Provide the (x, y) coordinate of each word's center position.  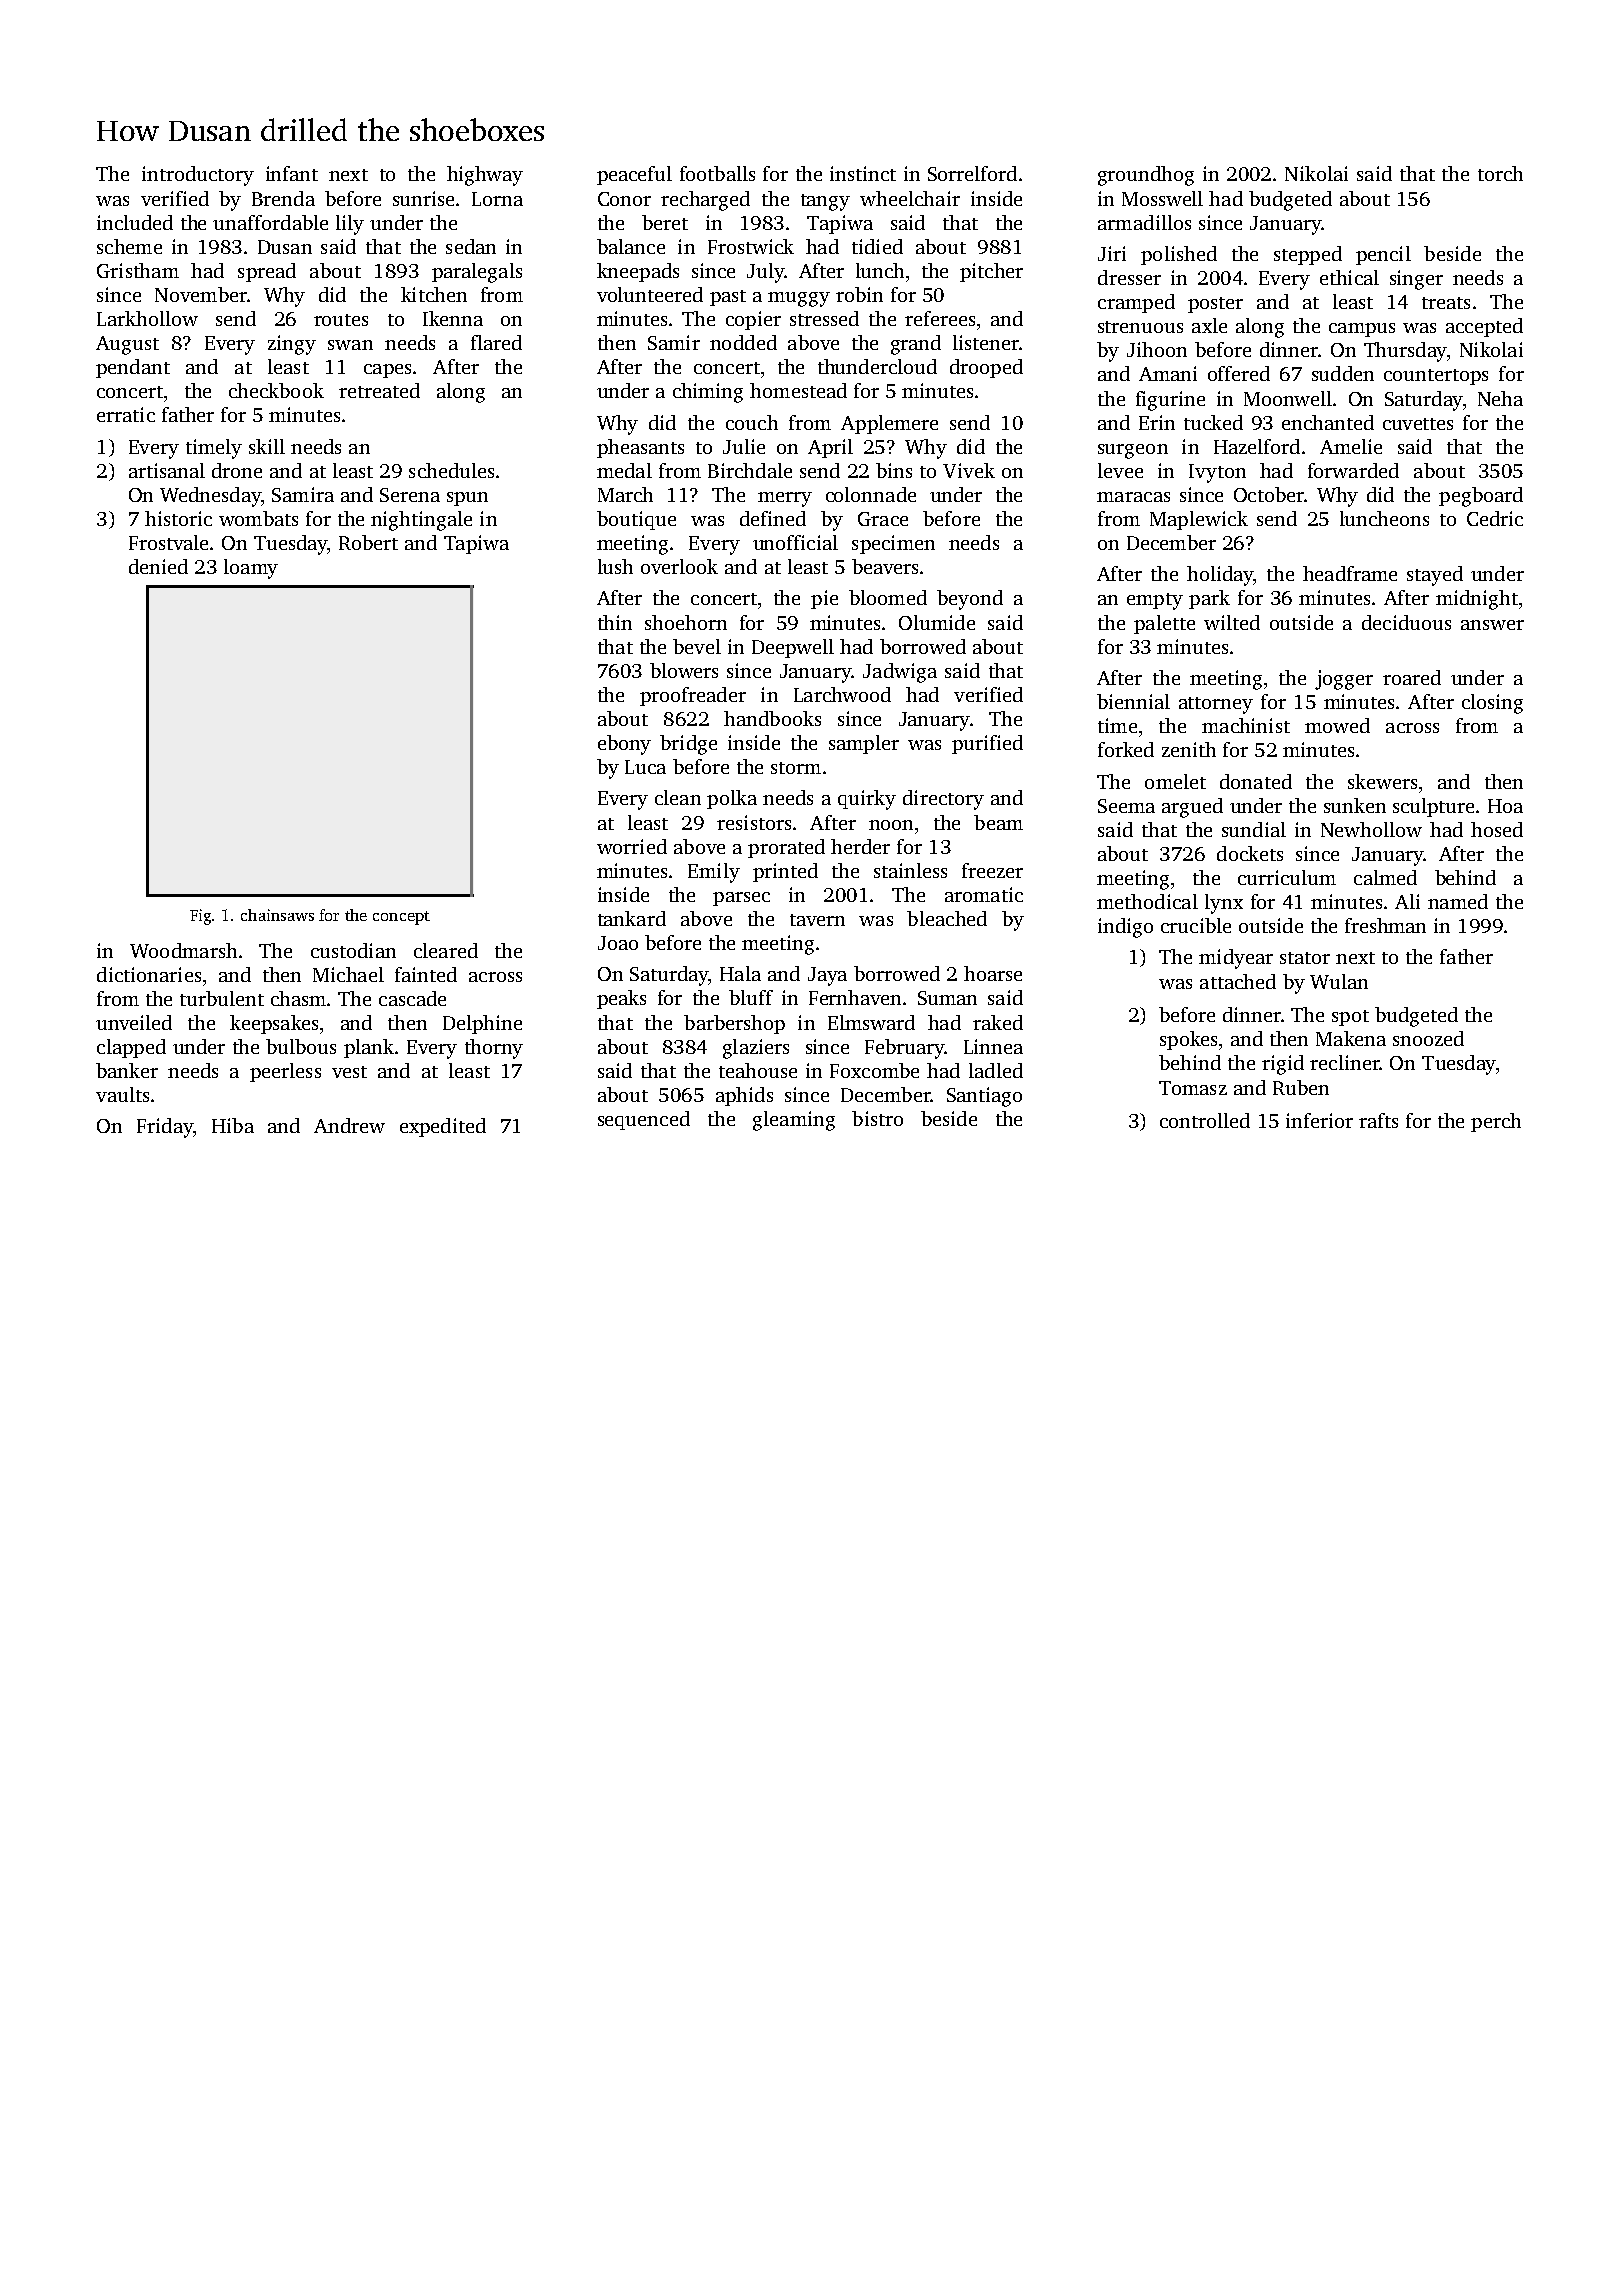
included (135, 222)
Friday (165, 1128)
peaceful (634, 175)
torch (1500, 173)
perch (1496, 1122)
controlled (1205, 1120)
